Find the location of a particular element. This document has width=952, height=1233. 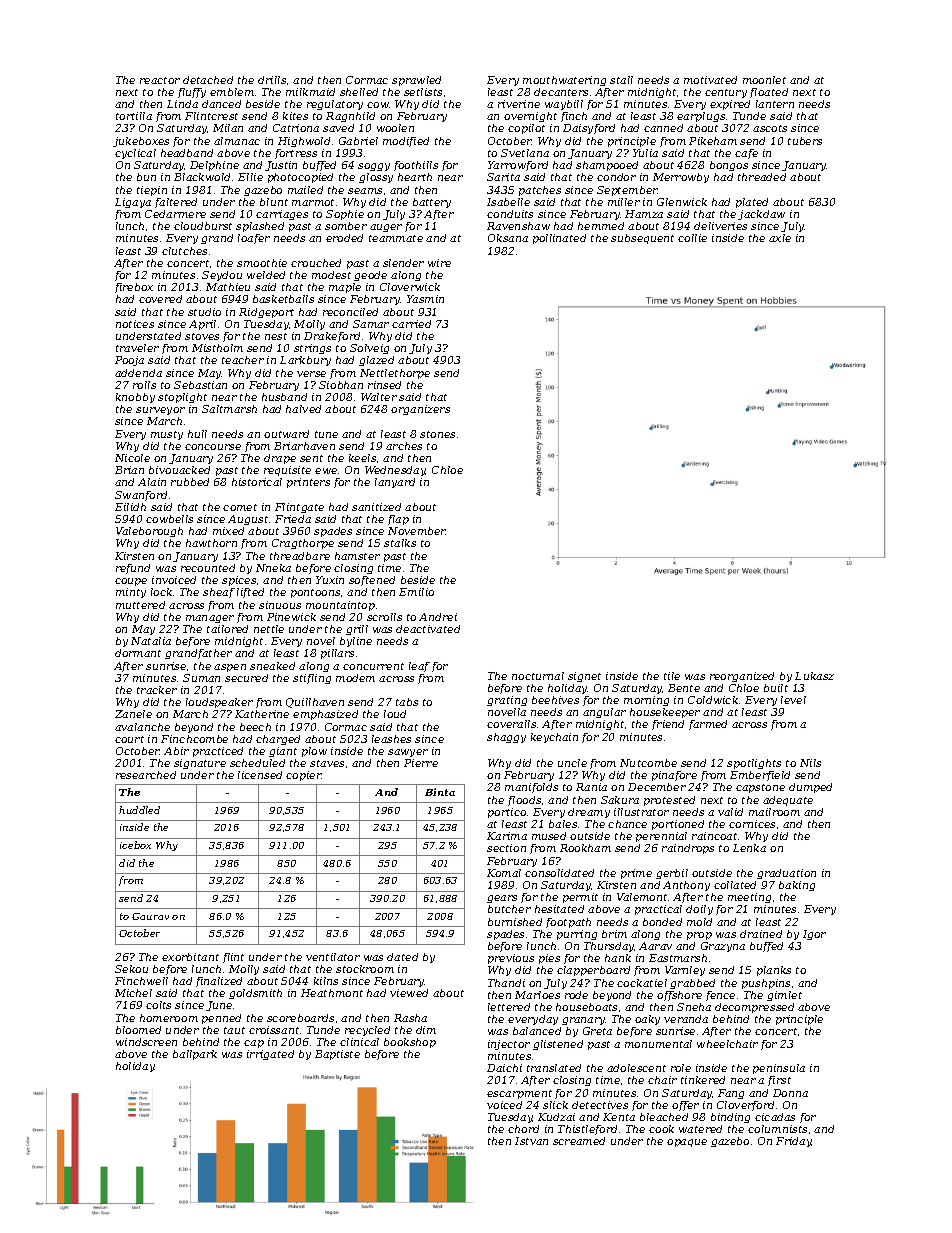

built is located at coordinates (776, 688).
